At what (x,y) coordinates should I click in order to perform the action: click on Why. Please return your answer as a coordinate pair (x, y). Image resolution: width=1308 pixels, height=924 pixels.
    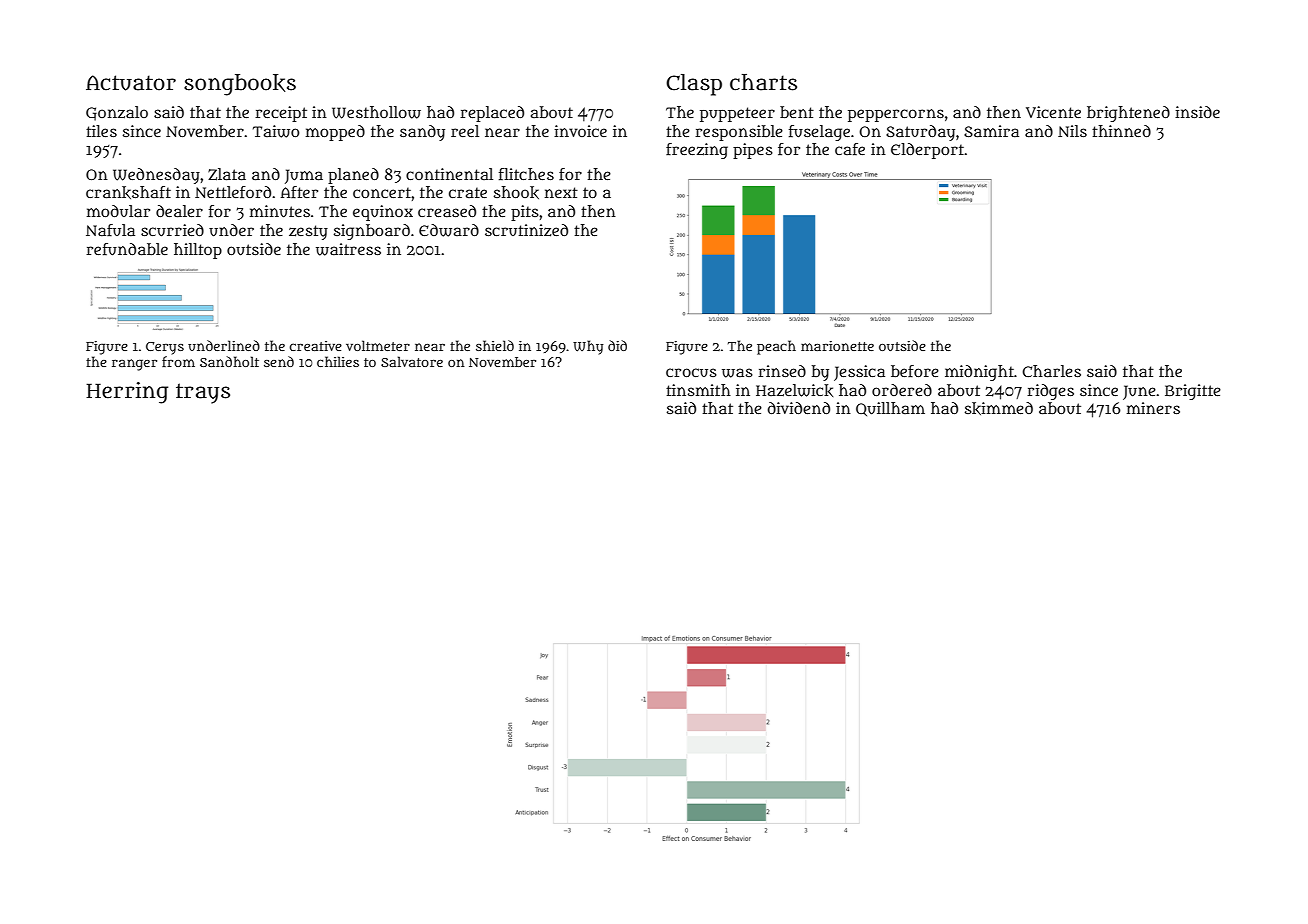
    Looking at the image, I should click on (588, 347).
